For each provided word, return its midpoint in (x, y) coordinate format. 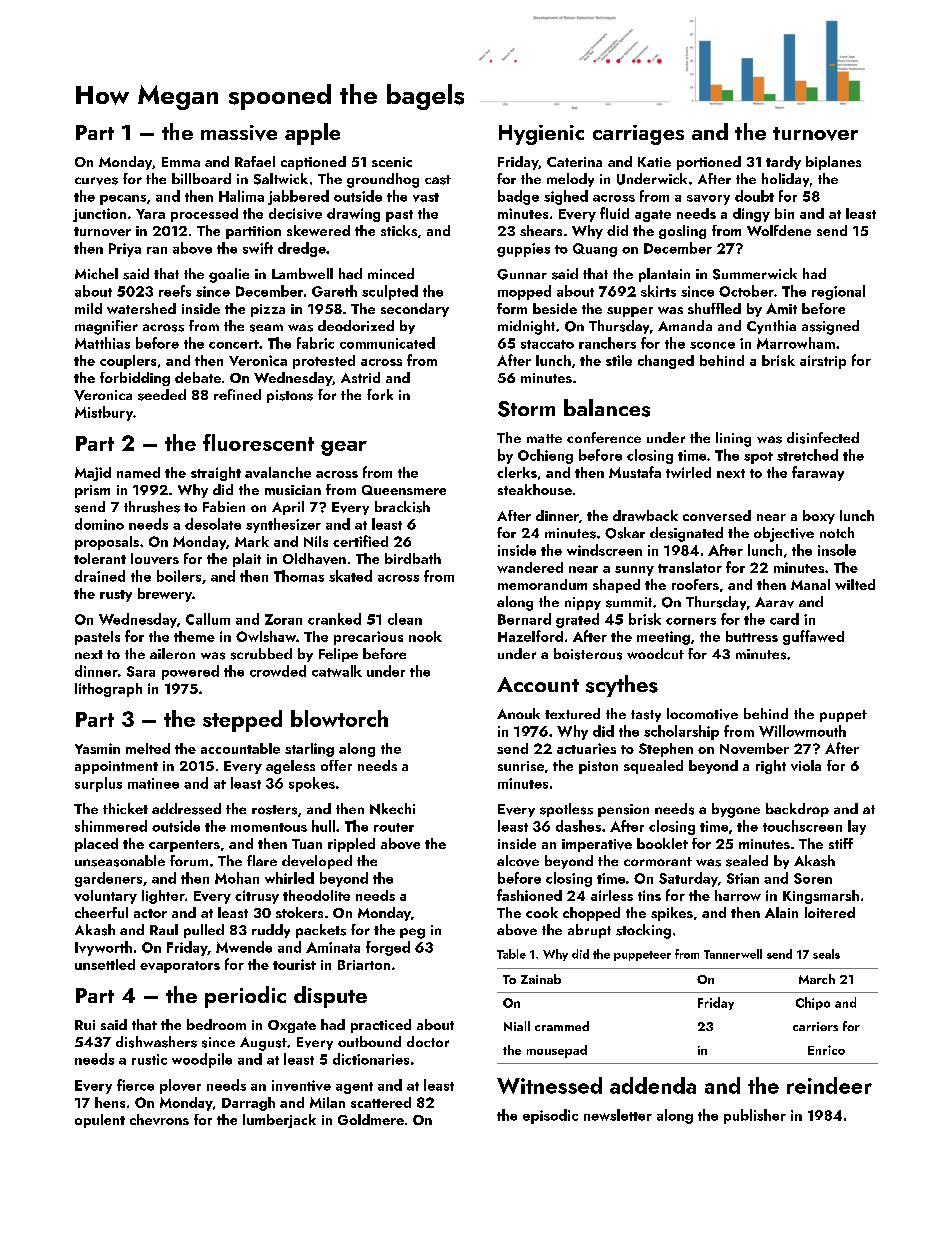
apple (312, 134)
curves (96, 181)
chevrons (159, 1119)
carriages (638, 135)
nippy (583, 603)
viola (806, 765)
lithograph (108, 690)
